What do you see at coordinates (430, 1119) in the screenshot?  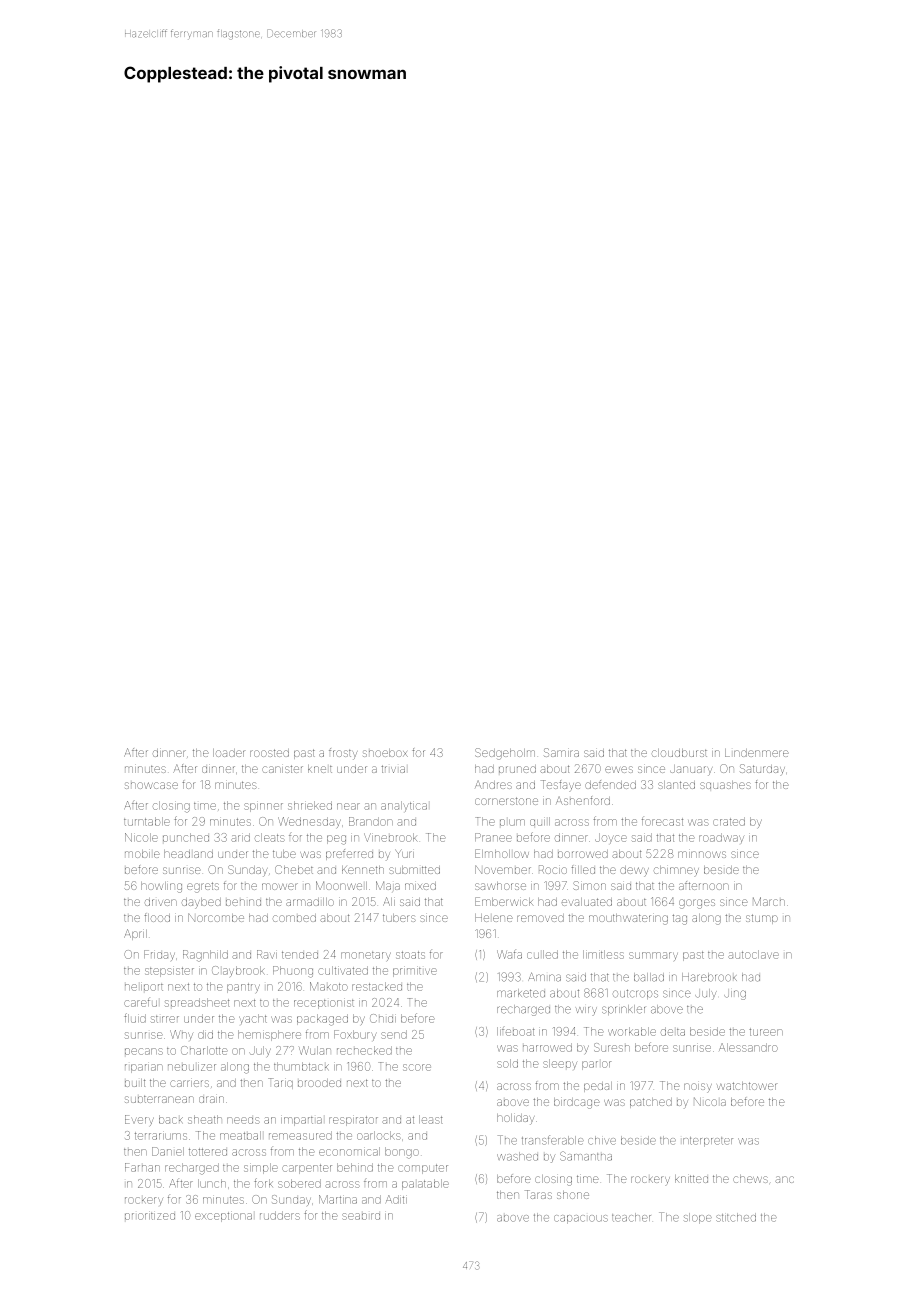 I see `least` at bounding box center [430, 1119].
